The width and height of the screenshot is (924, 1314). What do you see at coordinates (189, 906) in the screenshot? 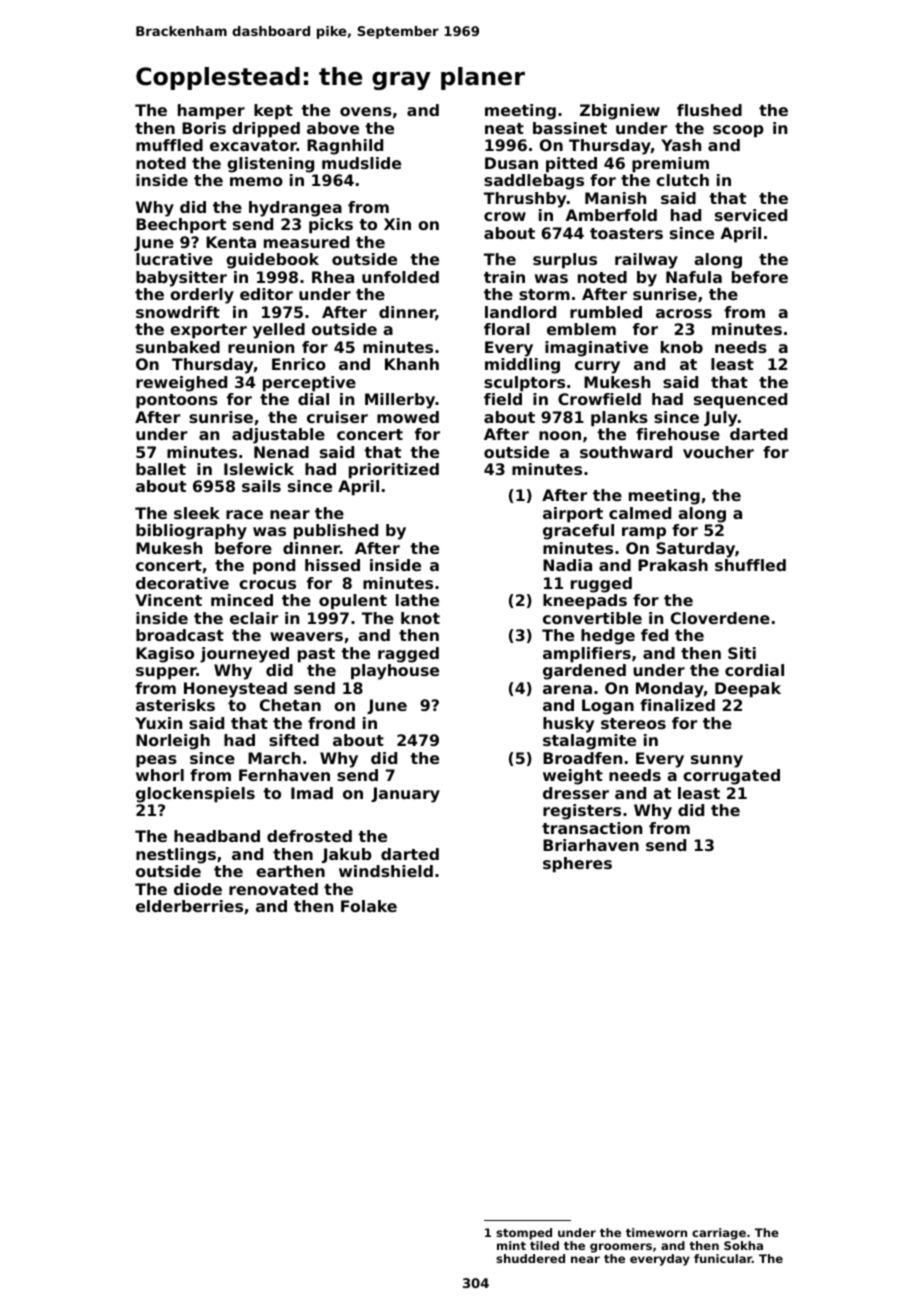
I see `elderberries` at bounding box center [189, 906].
